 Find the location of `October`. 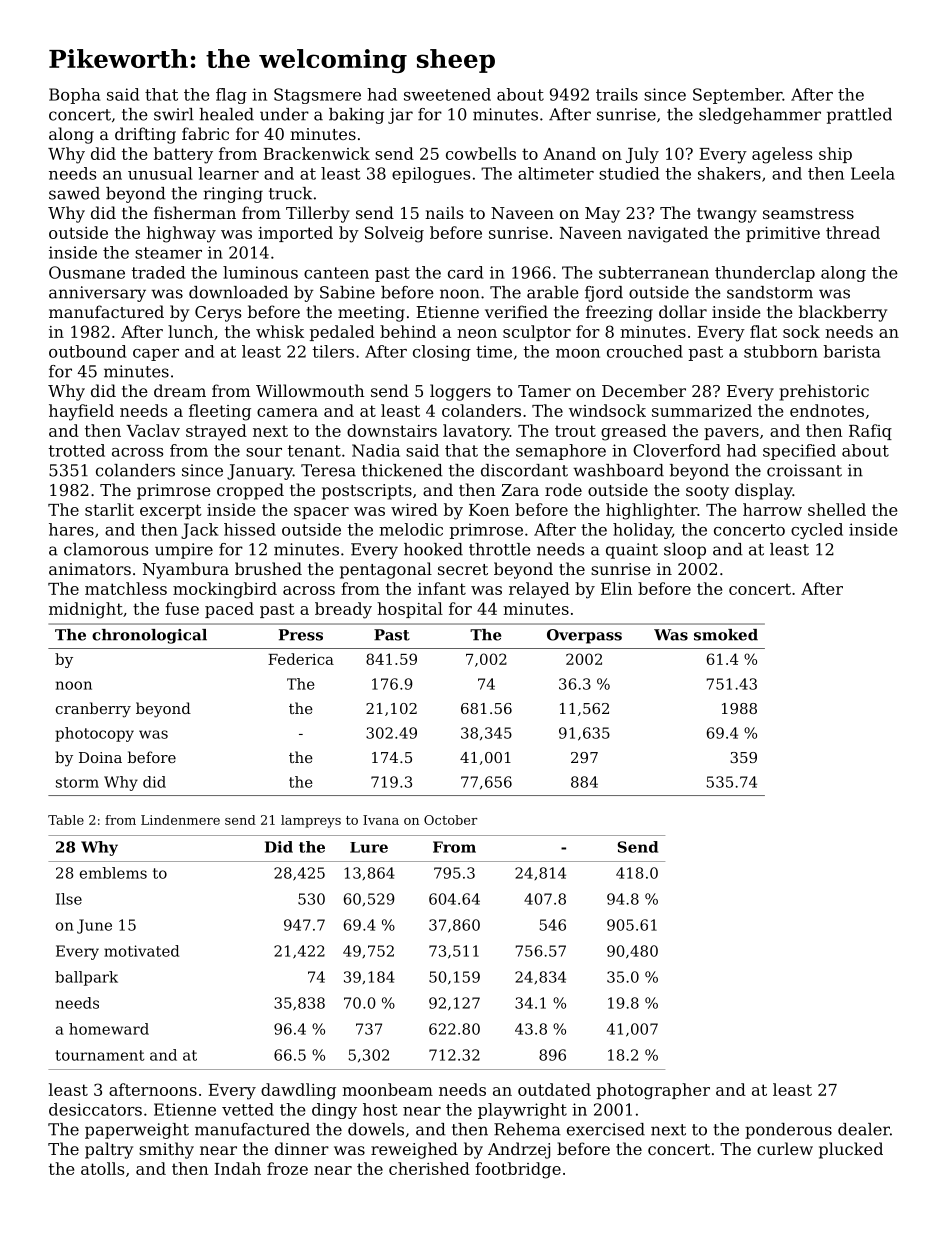

October is located at coordinates (451, 820).
